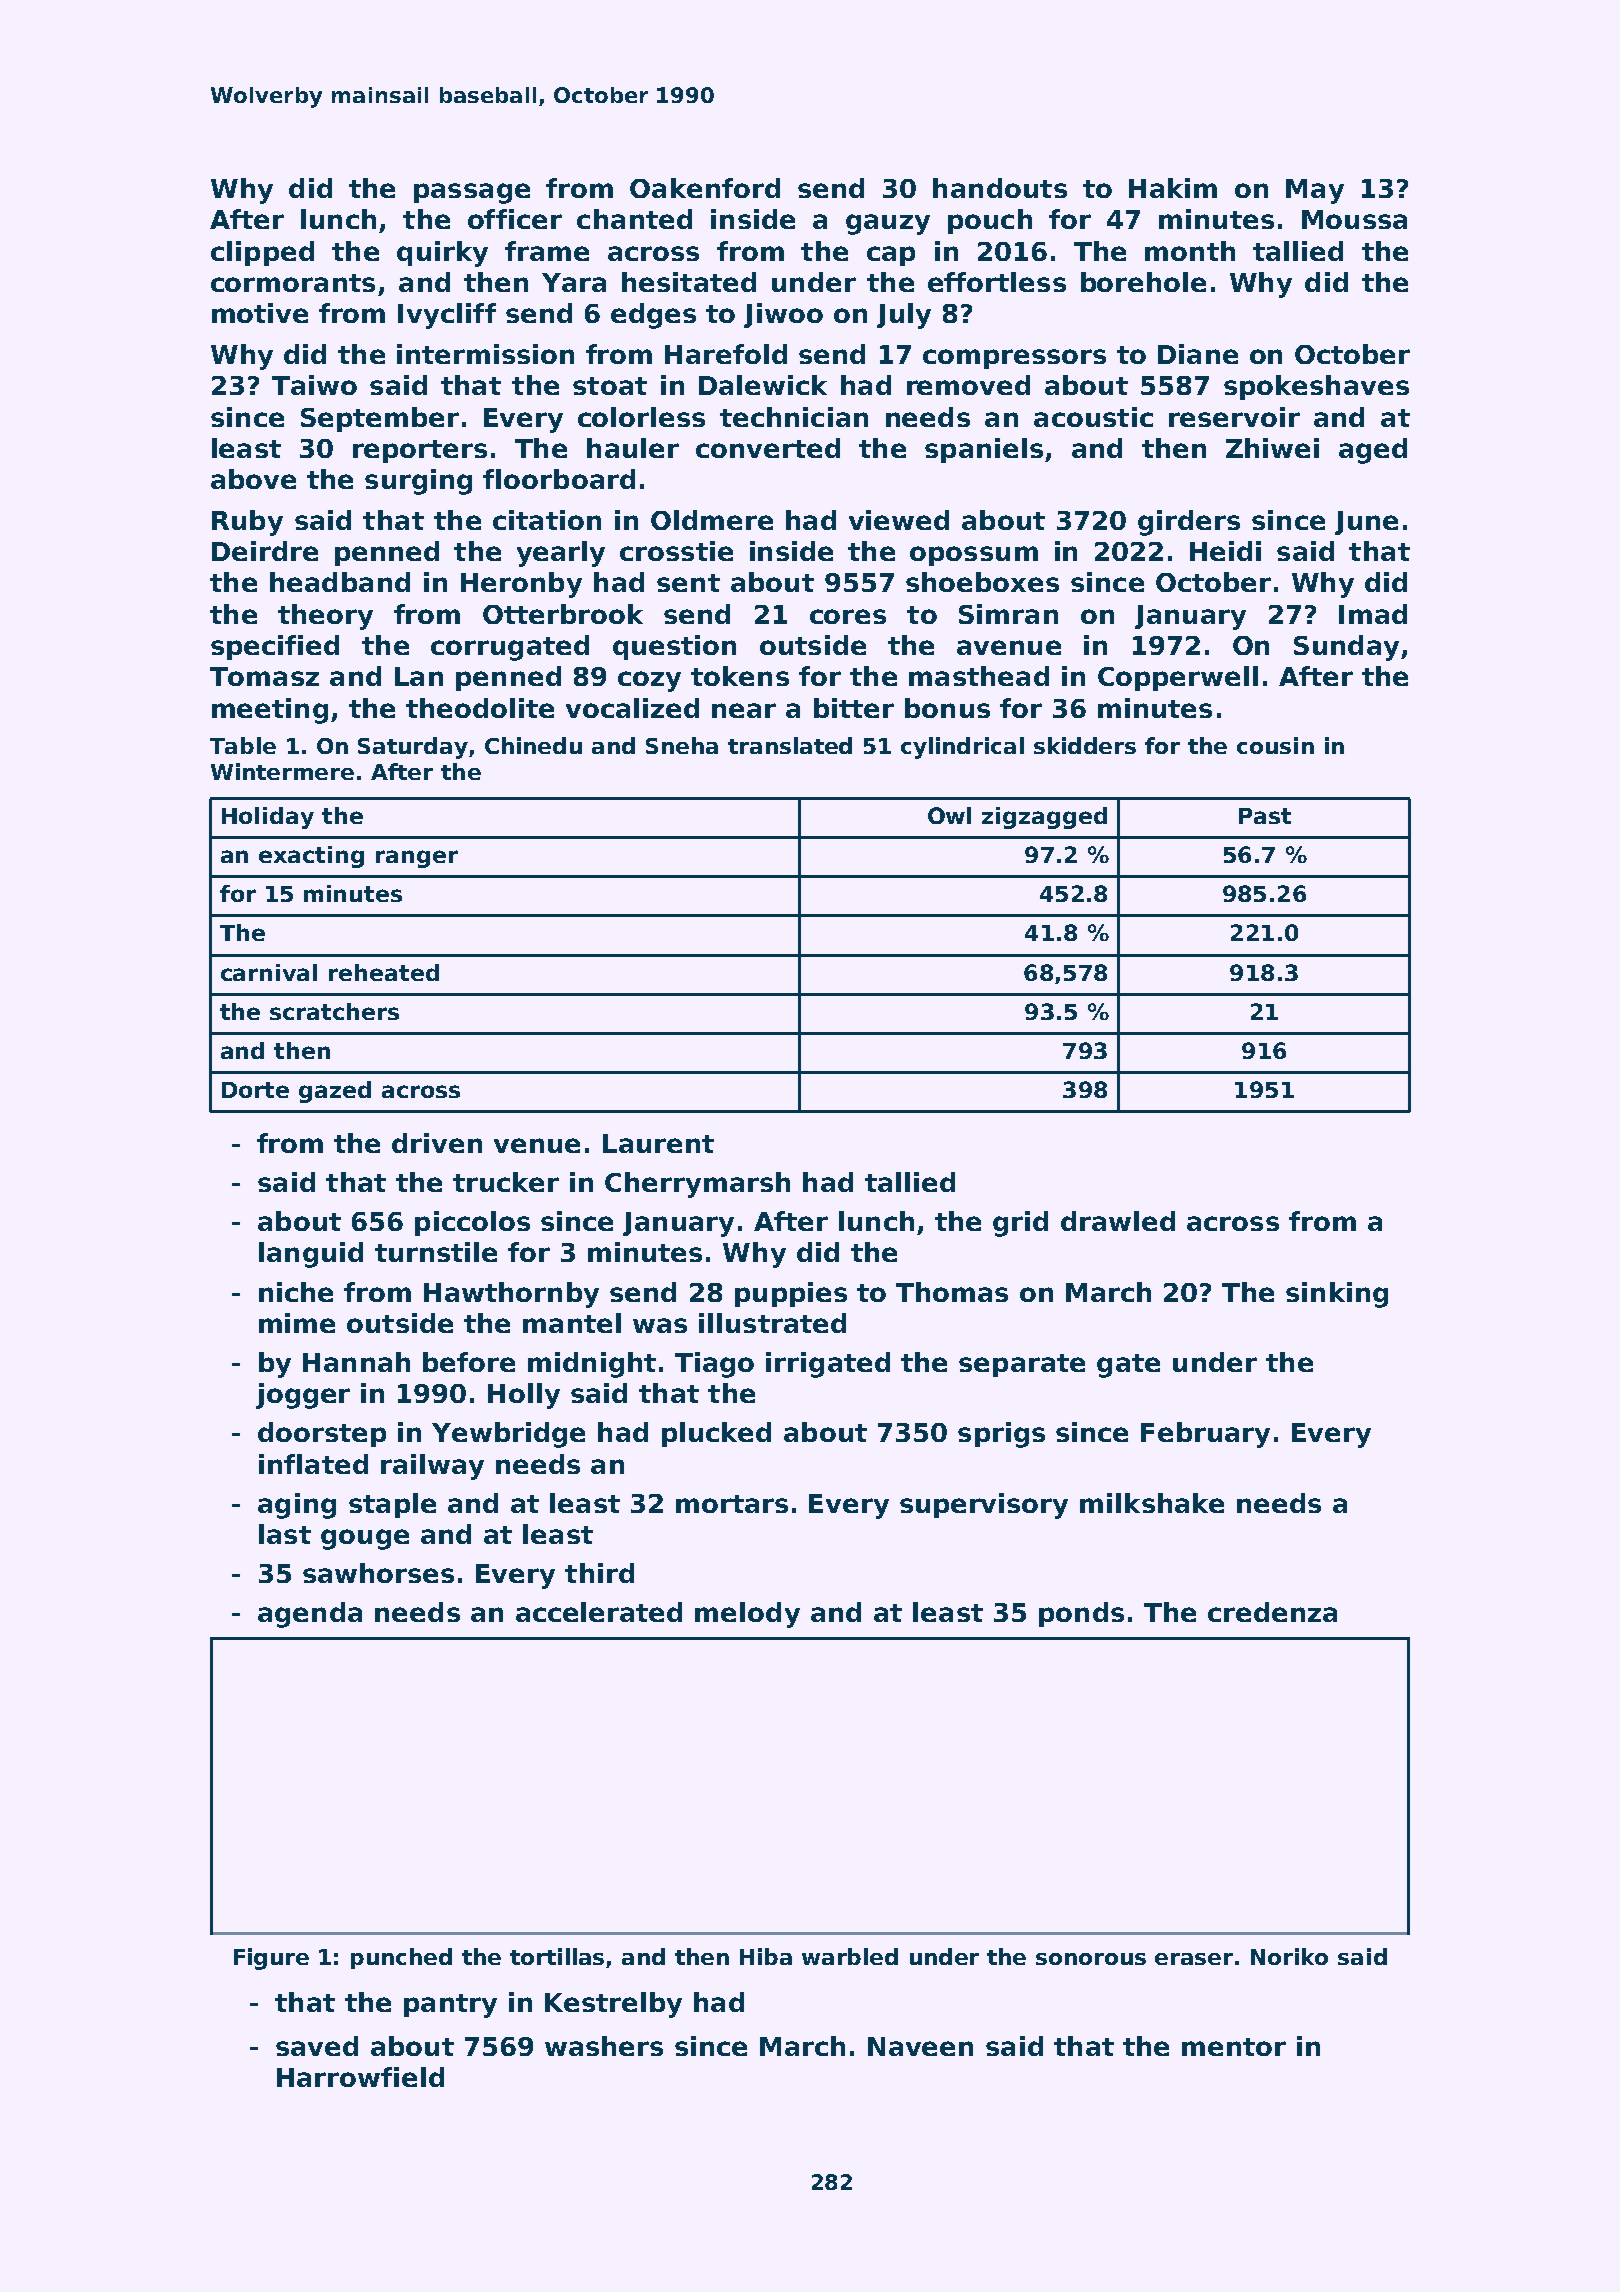 Image resolution: width=1620 pixels, height=2292 pixels. What do you see at coordinates (949, 815) in the page?
I see `Owl` at bounding box center [949, 815].
